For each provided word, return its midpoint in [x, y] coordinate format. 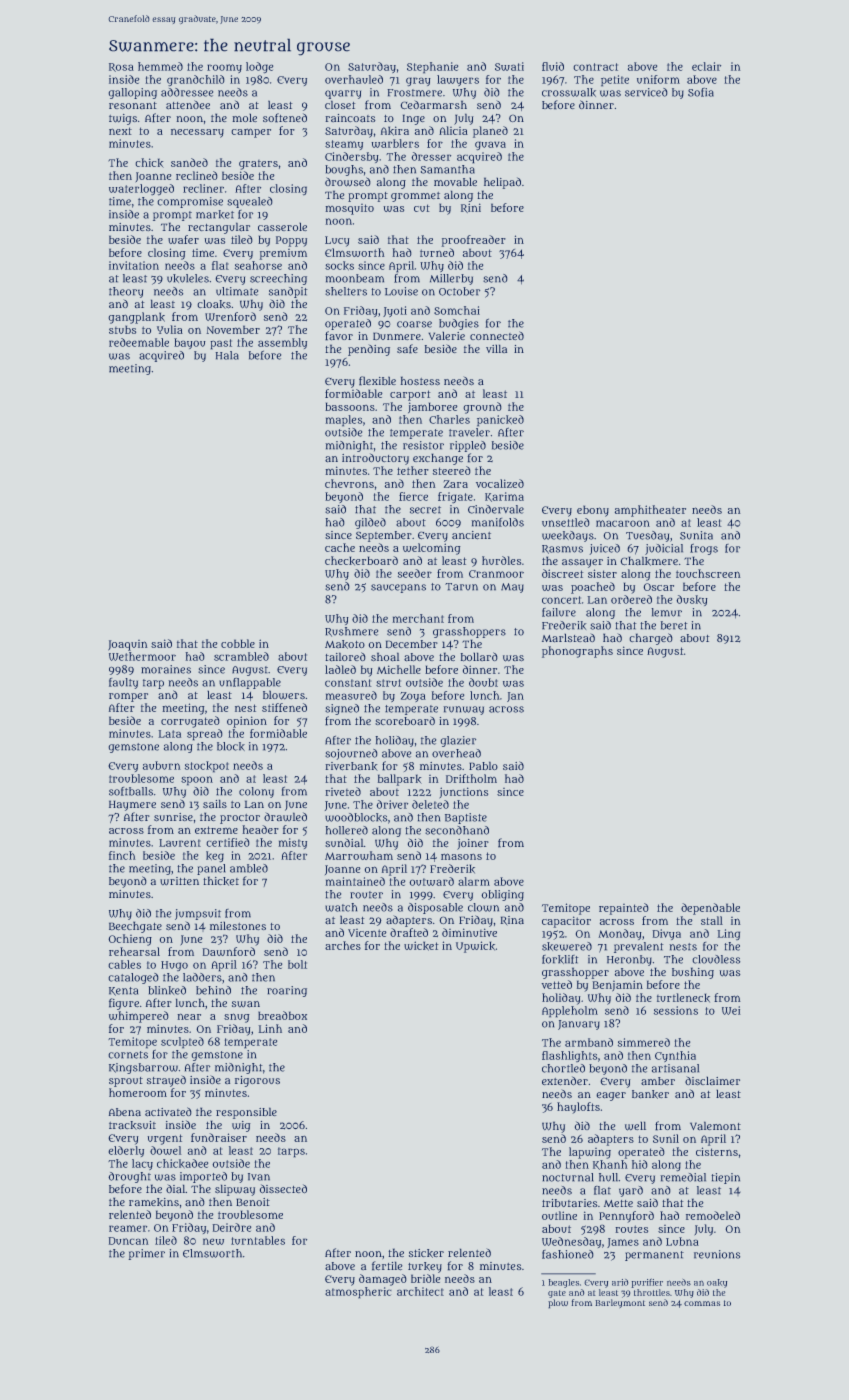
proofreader [473, 241]
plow [558, 1304]
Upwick [475, 947]
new [213, 1241]
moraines [166, 669]
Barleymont [620, 1303]
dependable [710, 909]
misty [292, 843]
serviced [646, 92]
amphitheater [650, 511]
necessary [197, 133]
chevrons [349, 483]
